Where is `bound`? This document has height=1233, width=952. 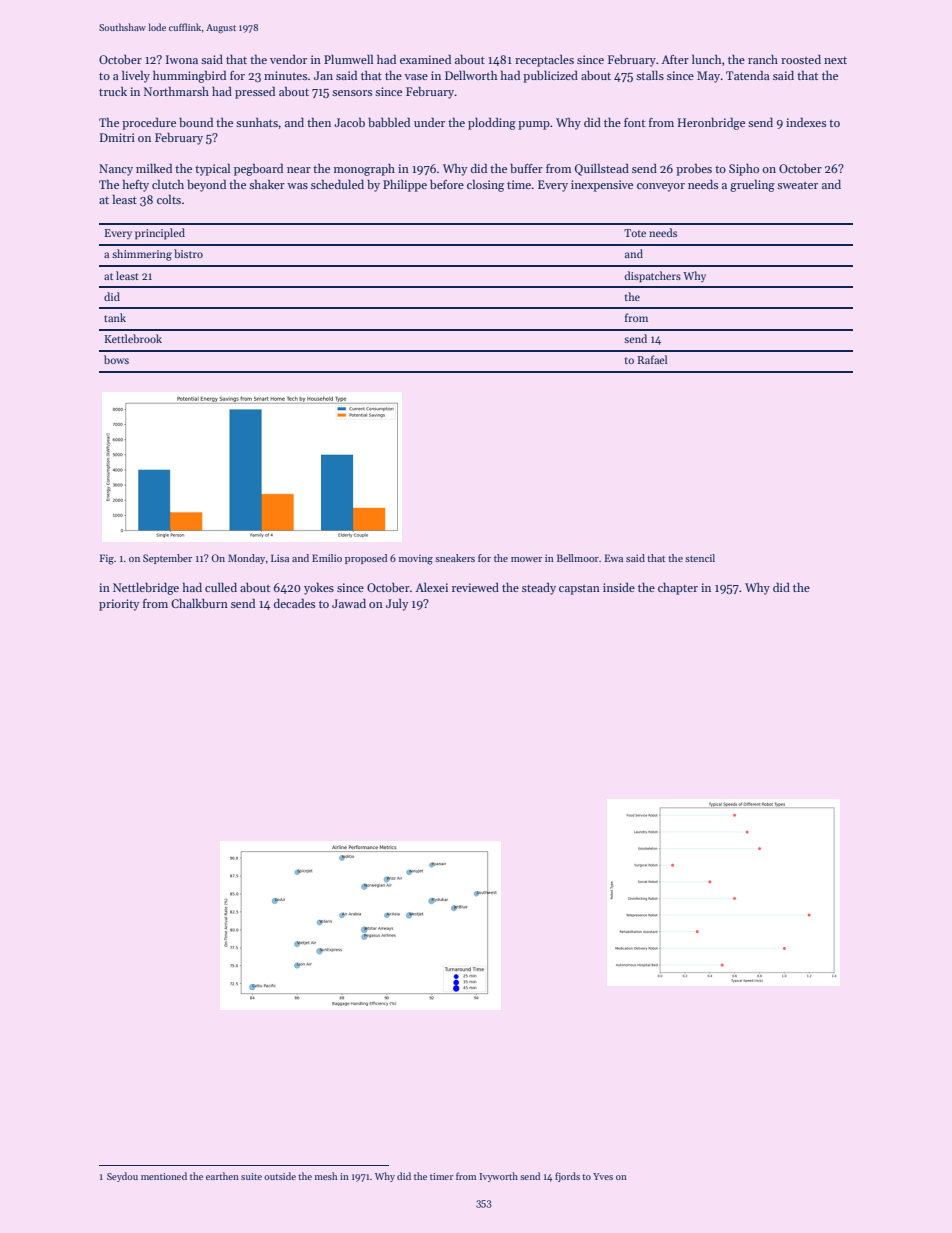 bound is located at coordinates (196, 122).
